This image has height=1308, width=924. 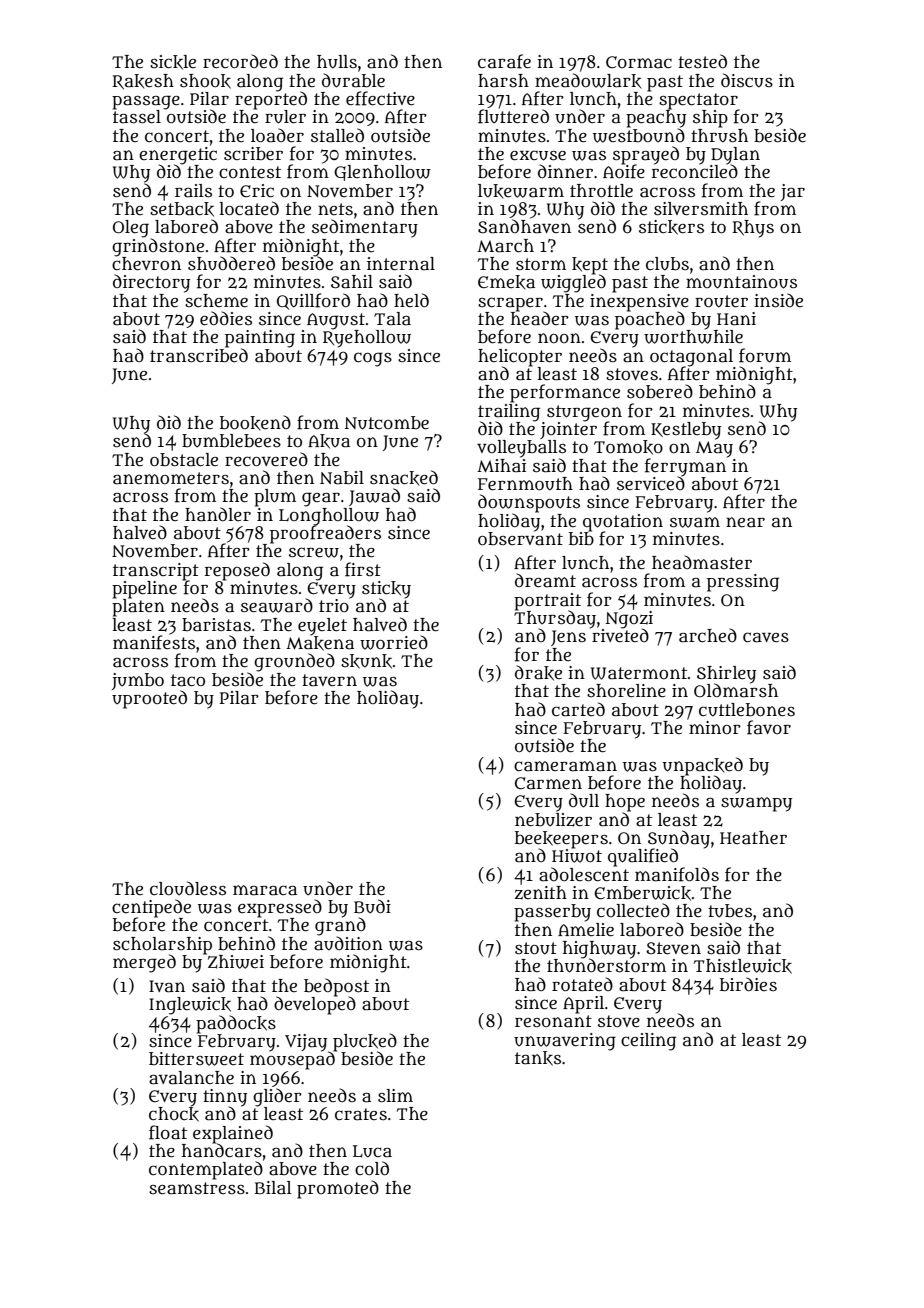 I want to click on seamstress, so click(x=197, y=1188).
